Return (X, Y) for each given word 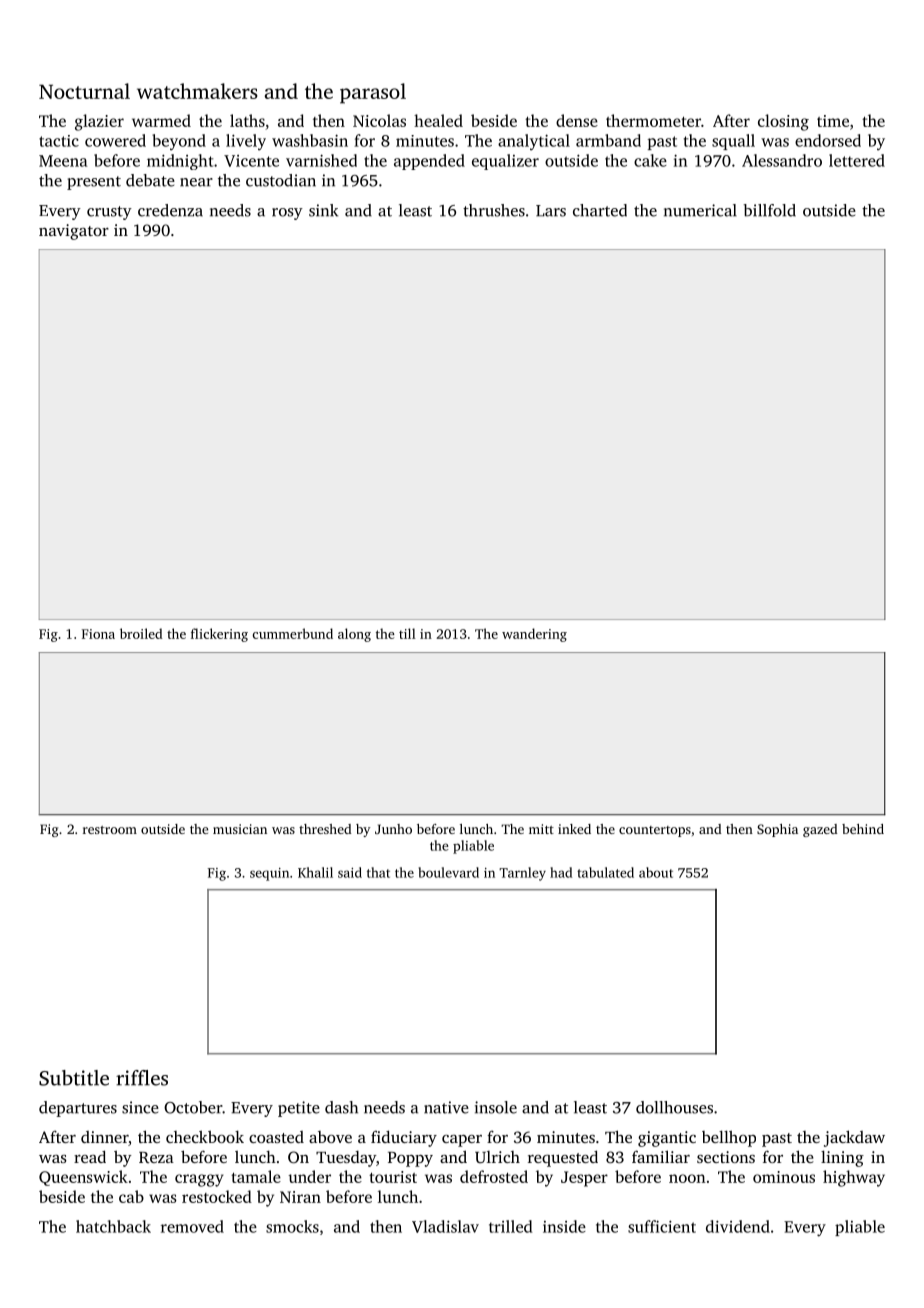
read (90, 1156)
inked (574, 829)
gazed (820, 830)
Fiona (98, 634)
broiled (141, 633)
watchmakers (197, 91)
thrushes (494, 210)
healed (438, 120)
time (833, 121)
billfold (770, 210)
